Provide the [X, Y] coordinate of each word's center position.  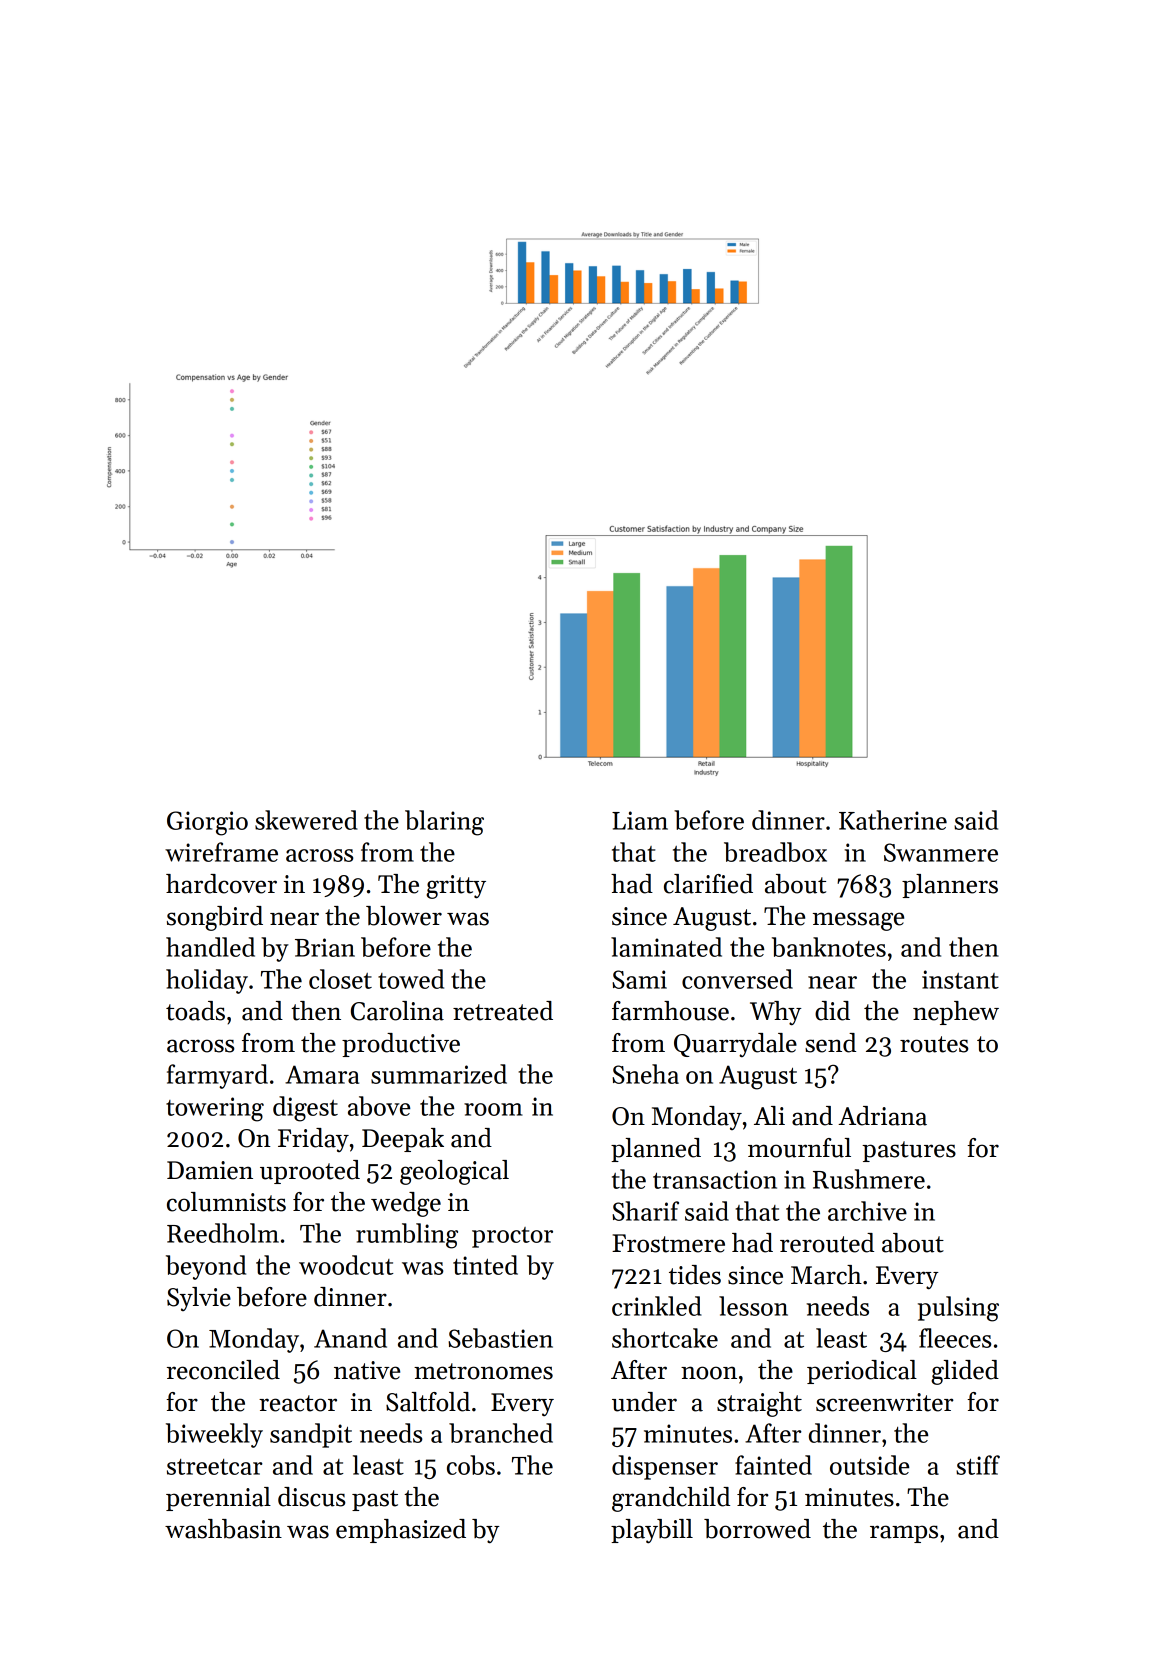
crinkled [657, 1306]
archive [867, 1211]
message [858, 921]
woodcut [346, 1265]
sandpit [311, 1435]
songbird [215, 918]
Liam [640, 820]
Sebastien [500, 1338]
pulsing [958, 1309]
